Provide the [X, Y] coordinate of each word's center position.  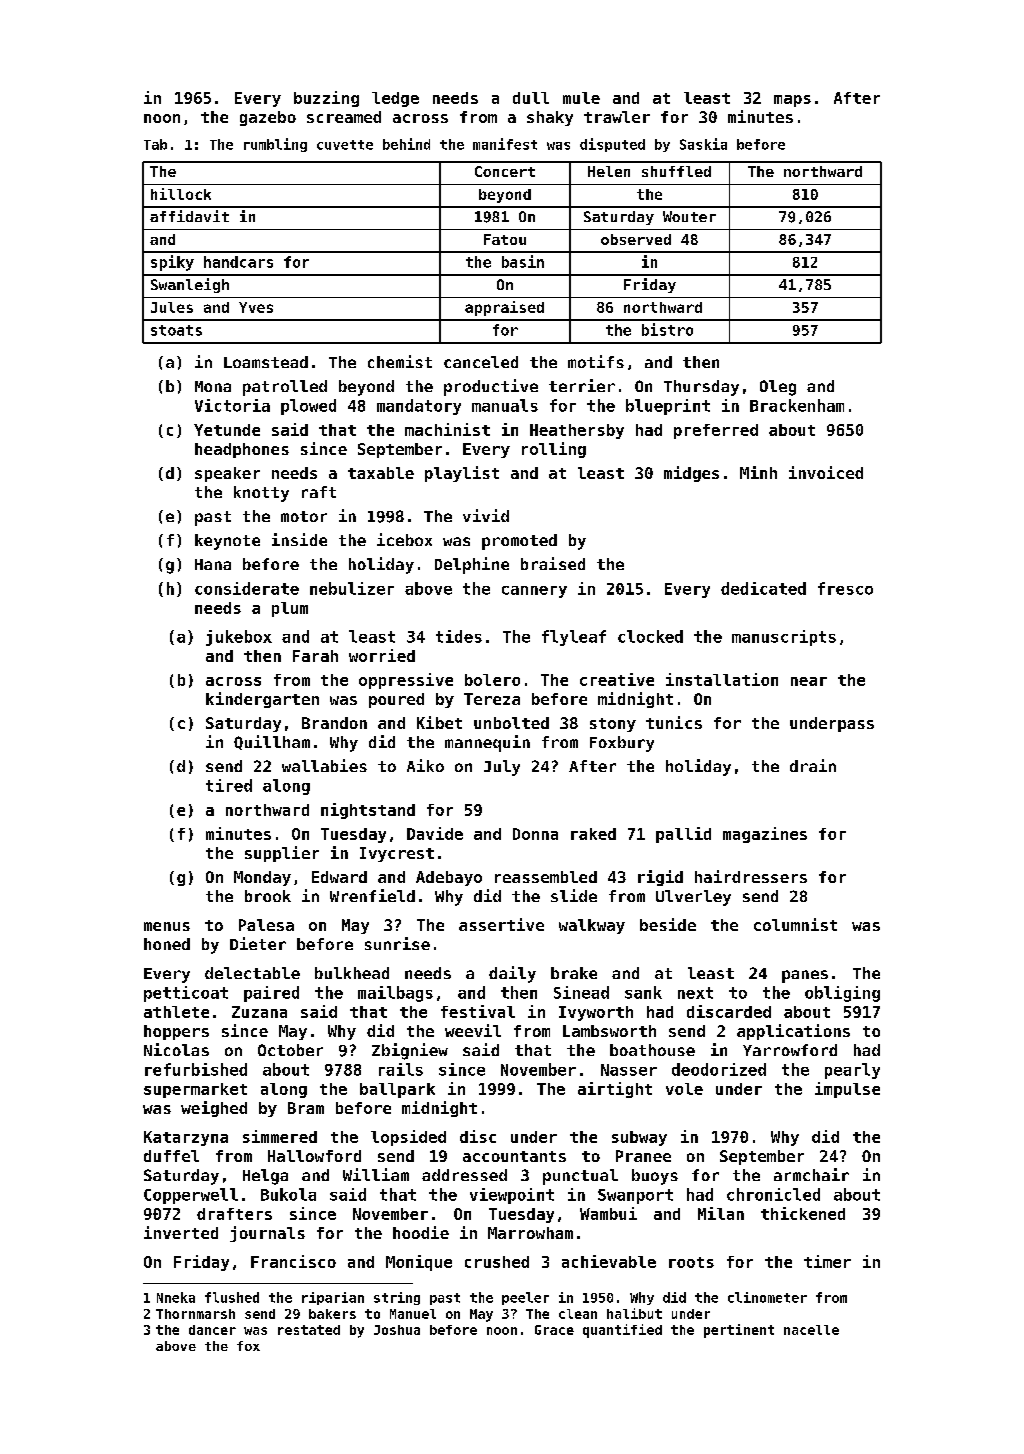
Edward [339, 877]
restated [309, 1330]
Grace [554, 1330]
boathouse [652, 1050]
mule [581, 98]
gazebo [268, 118]
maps [792, 101]
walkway [592, 926]
